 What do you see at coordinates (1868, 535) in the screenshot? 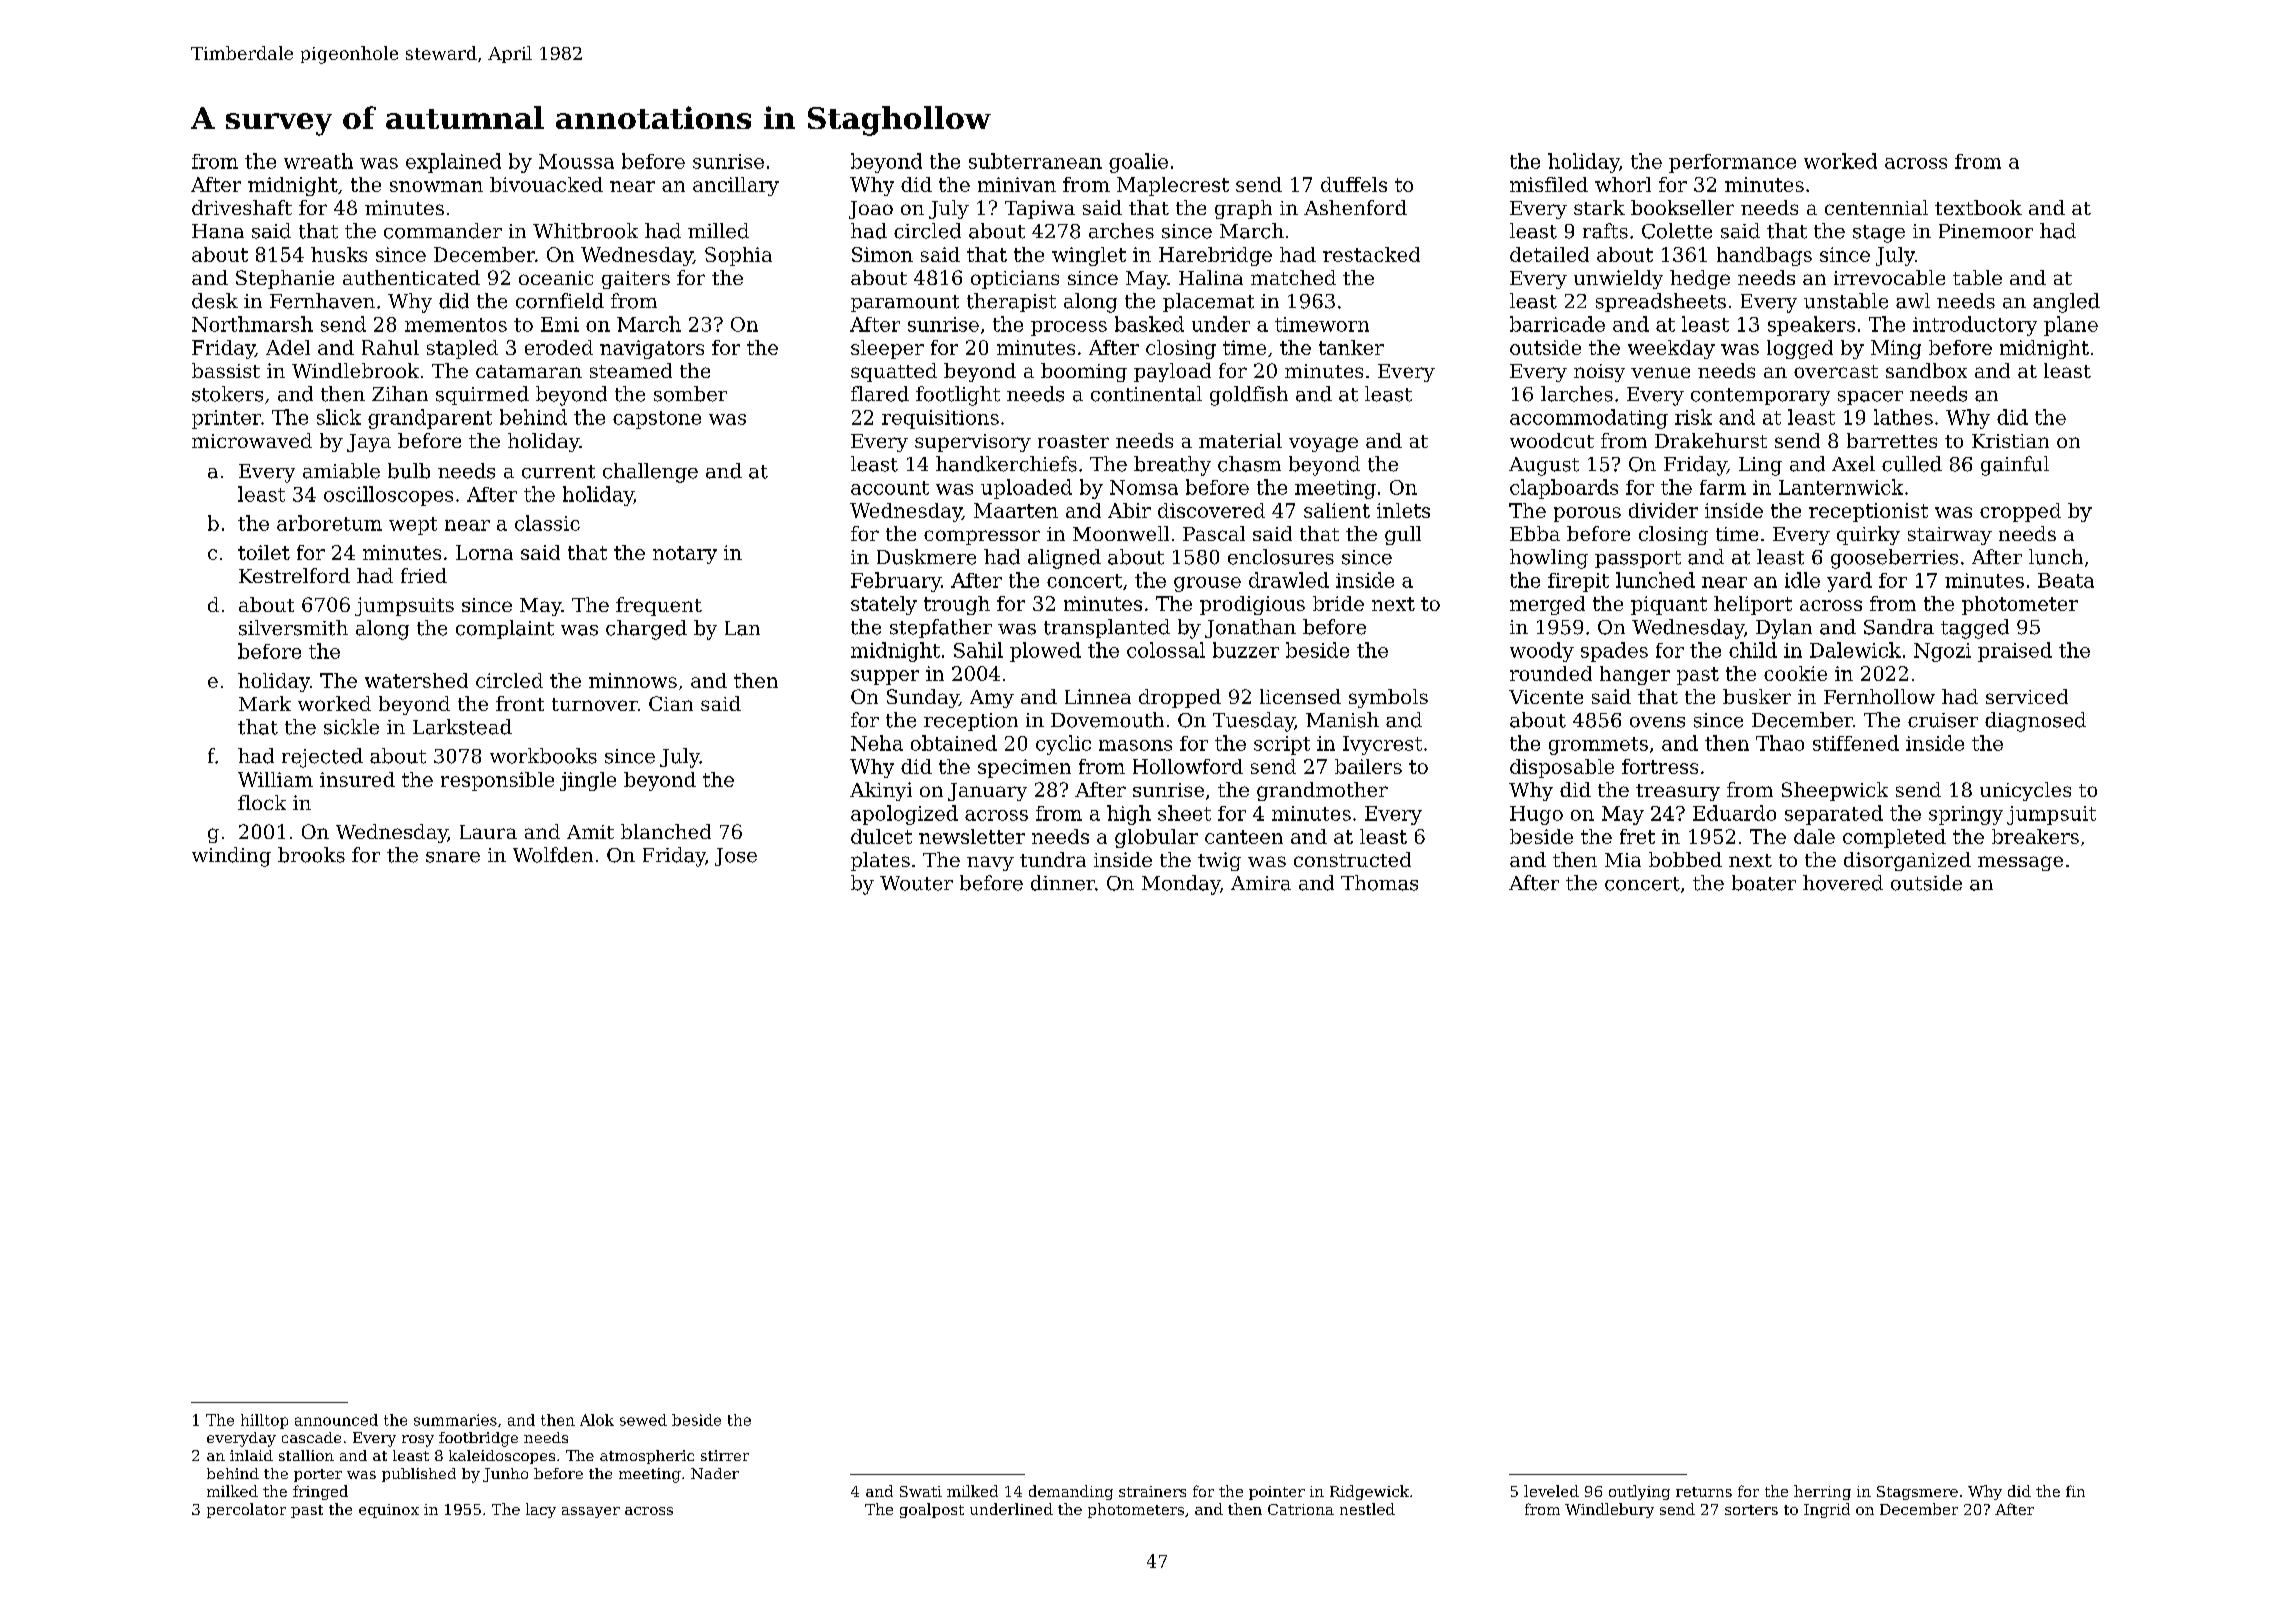
I see `quirky` at bounding box center [1868, 535].
